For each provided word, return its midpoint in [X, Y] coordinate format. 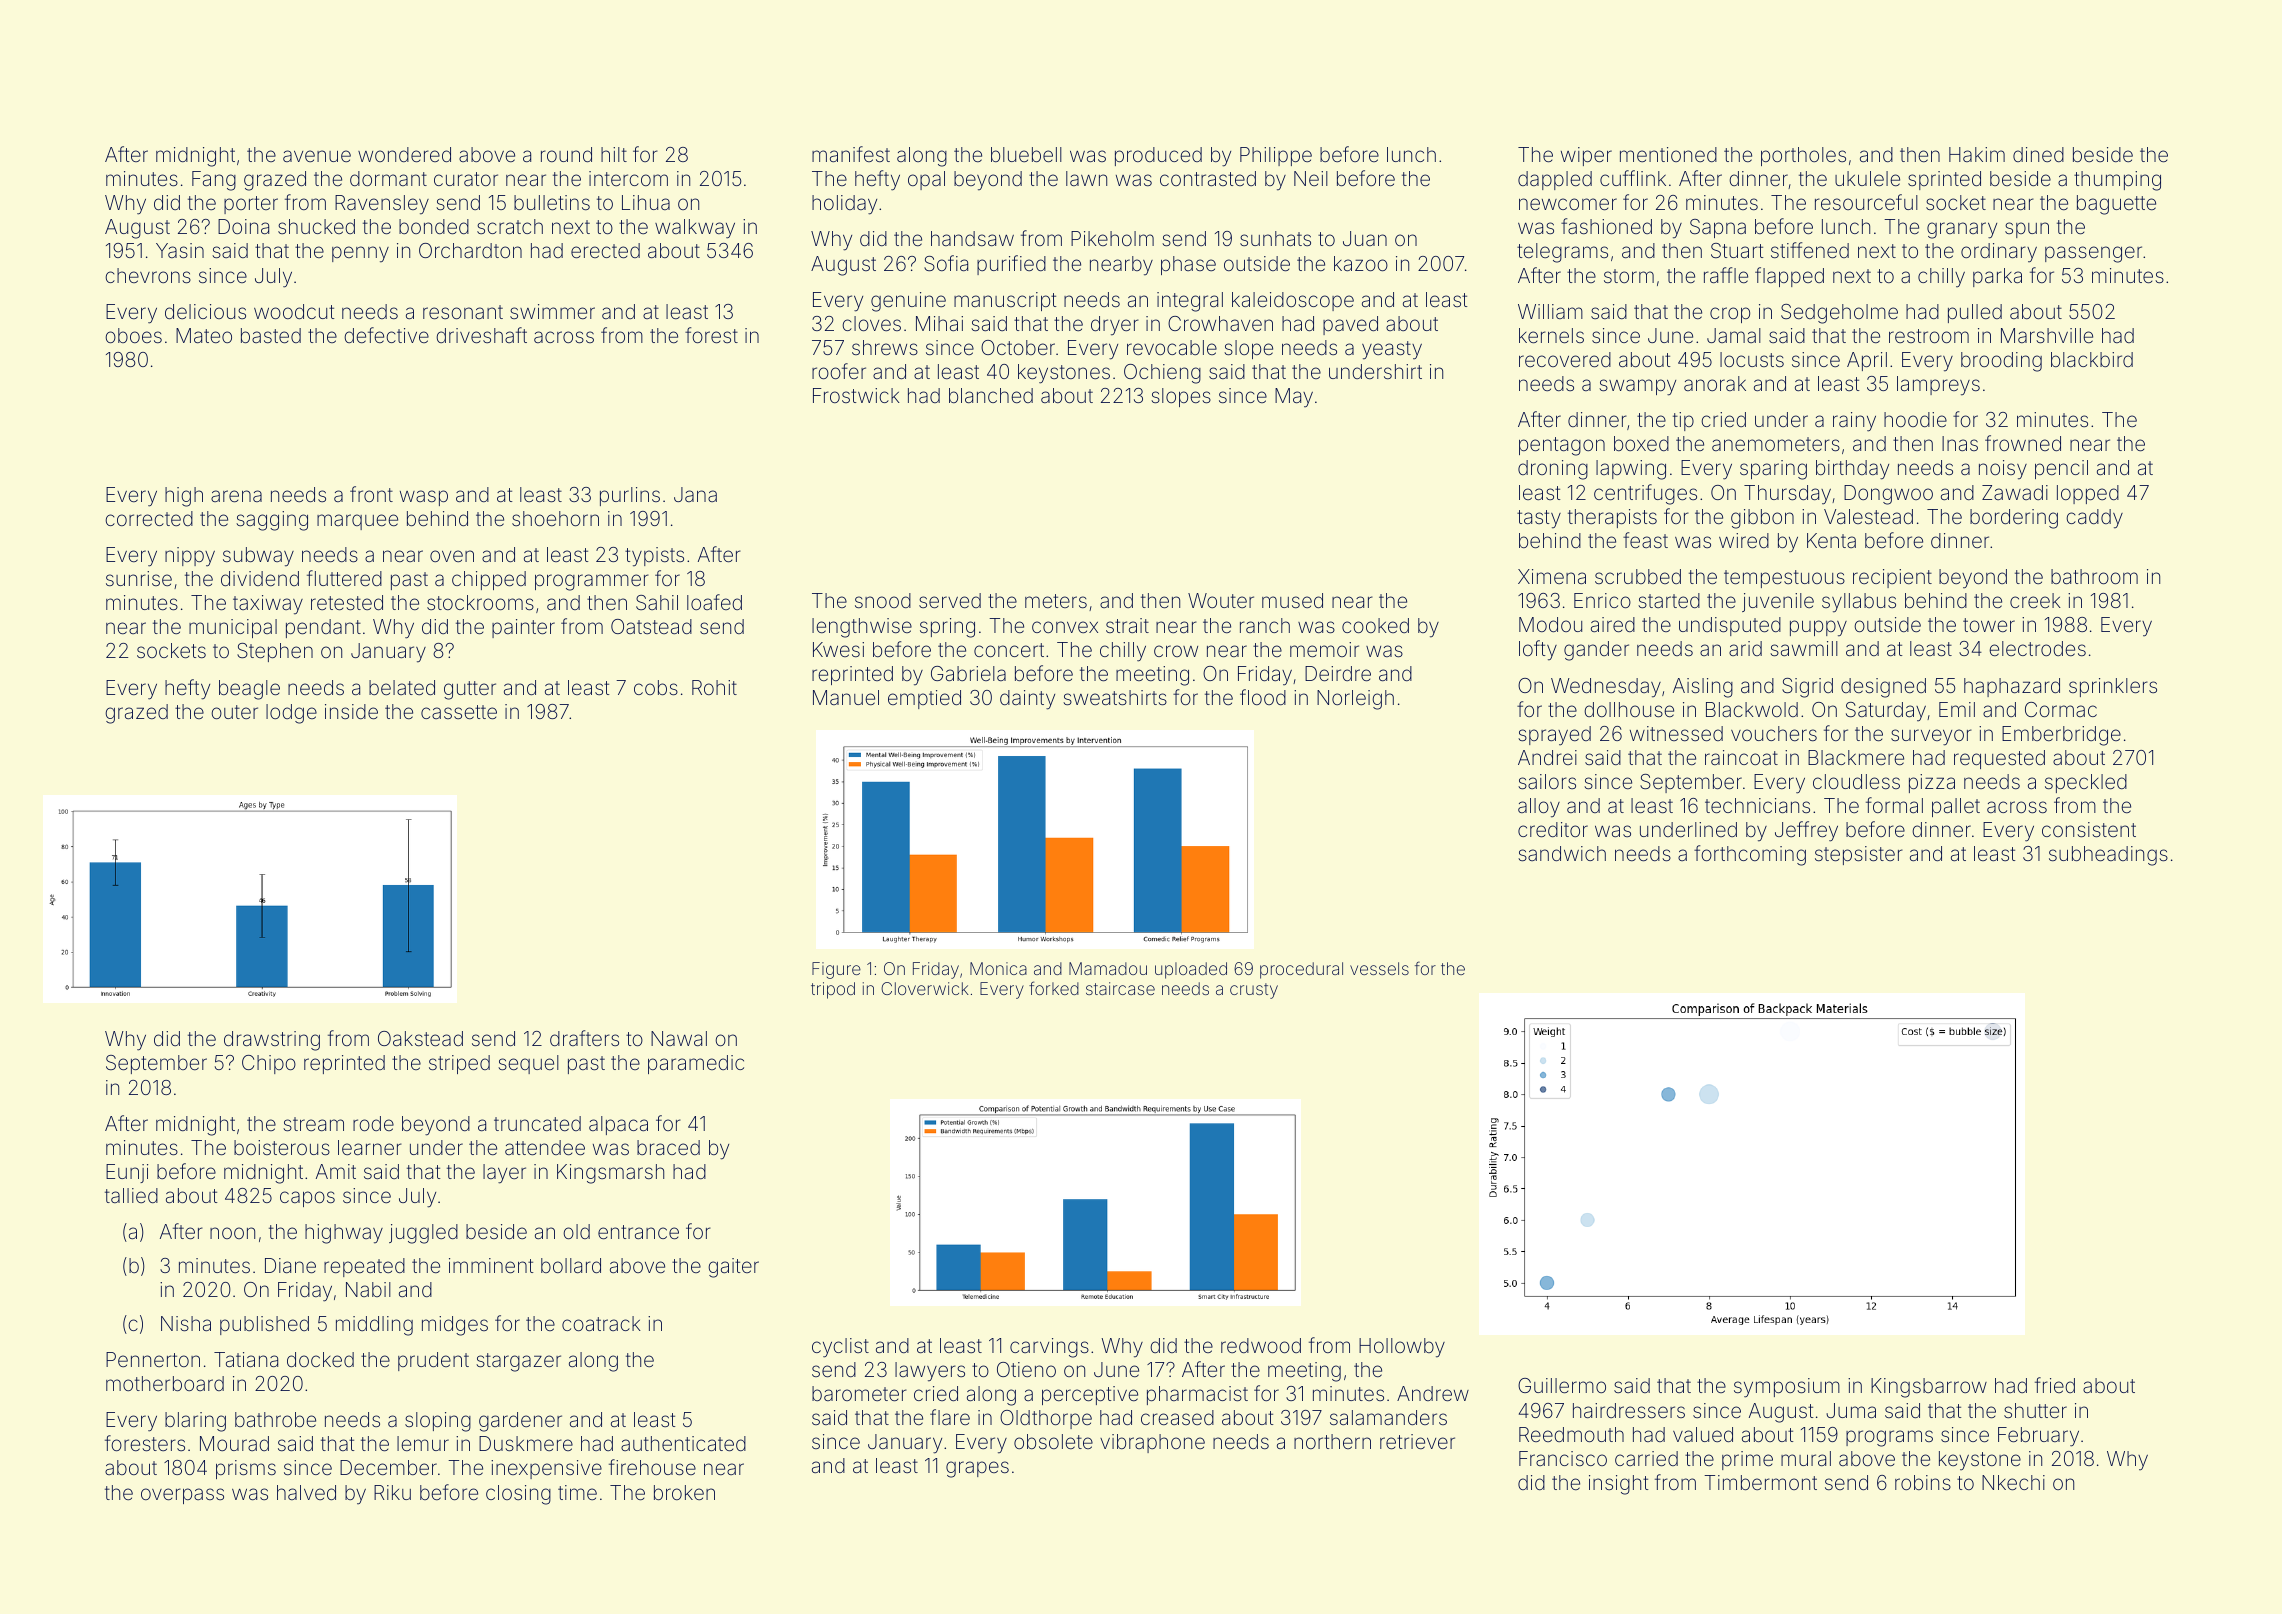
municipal [233, 628]
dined [2038, 154]
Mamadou [1108, 968]
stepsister [1859, 855]
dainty [1027, 700]
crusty [1254, 991]
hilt [614, 154]
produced [1158, 156]
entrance [638, 1232]
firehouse [652, 1467]
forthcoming [1750, 855]
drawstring [272, 1041]
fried [2055, 1385]
